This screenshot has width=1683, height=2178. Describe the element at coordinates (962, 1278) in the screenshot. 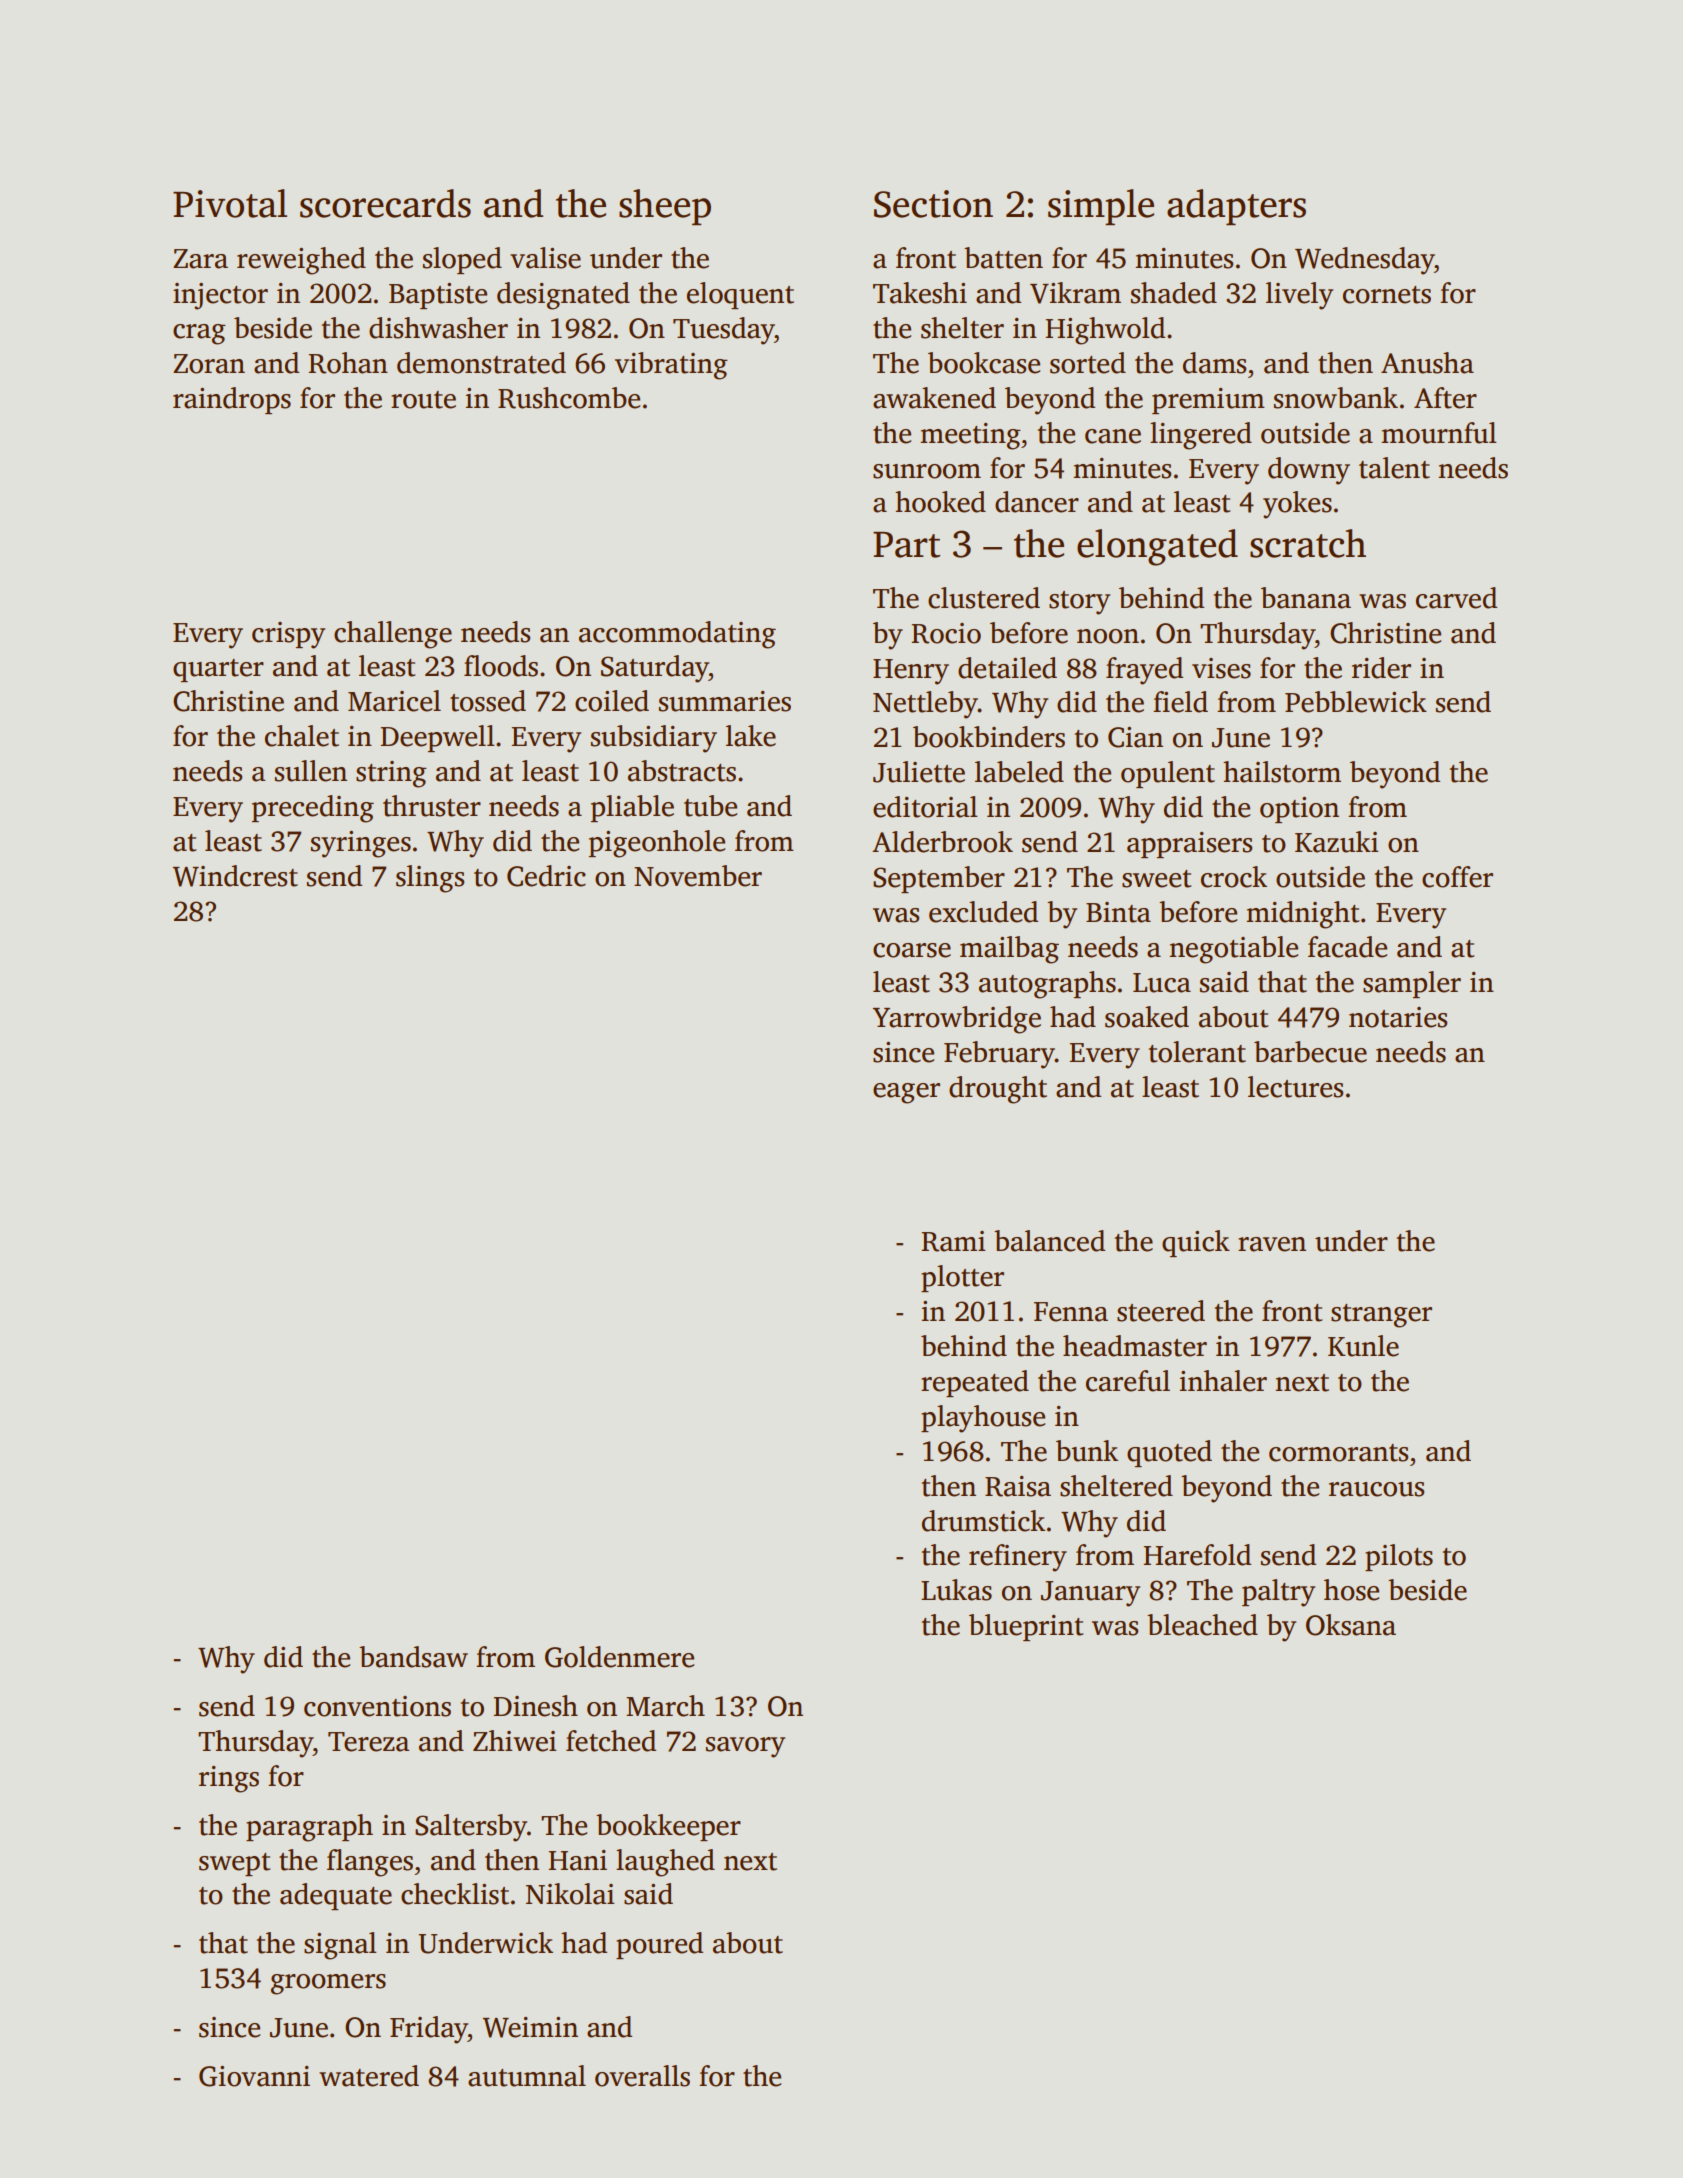

I see `plotter` at that location.
